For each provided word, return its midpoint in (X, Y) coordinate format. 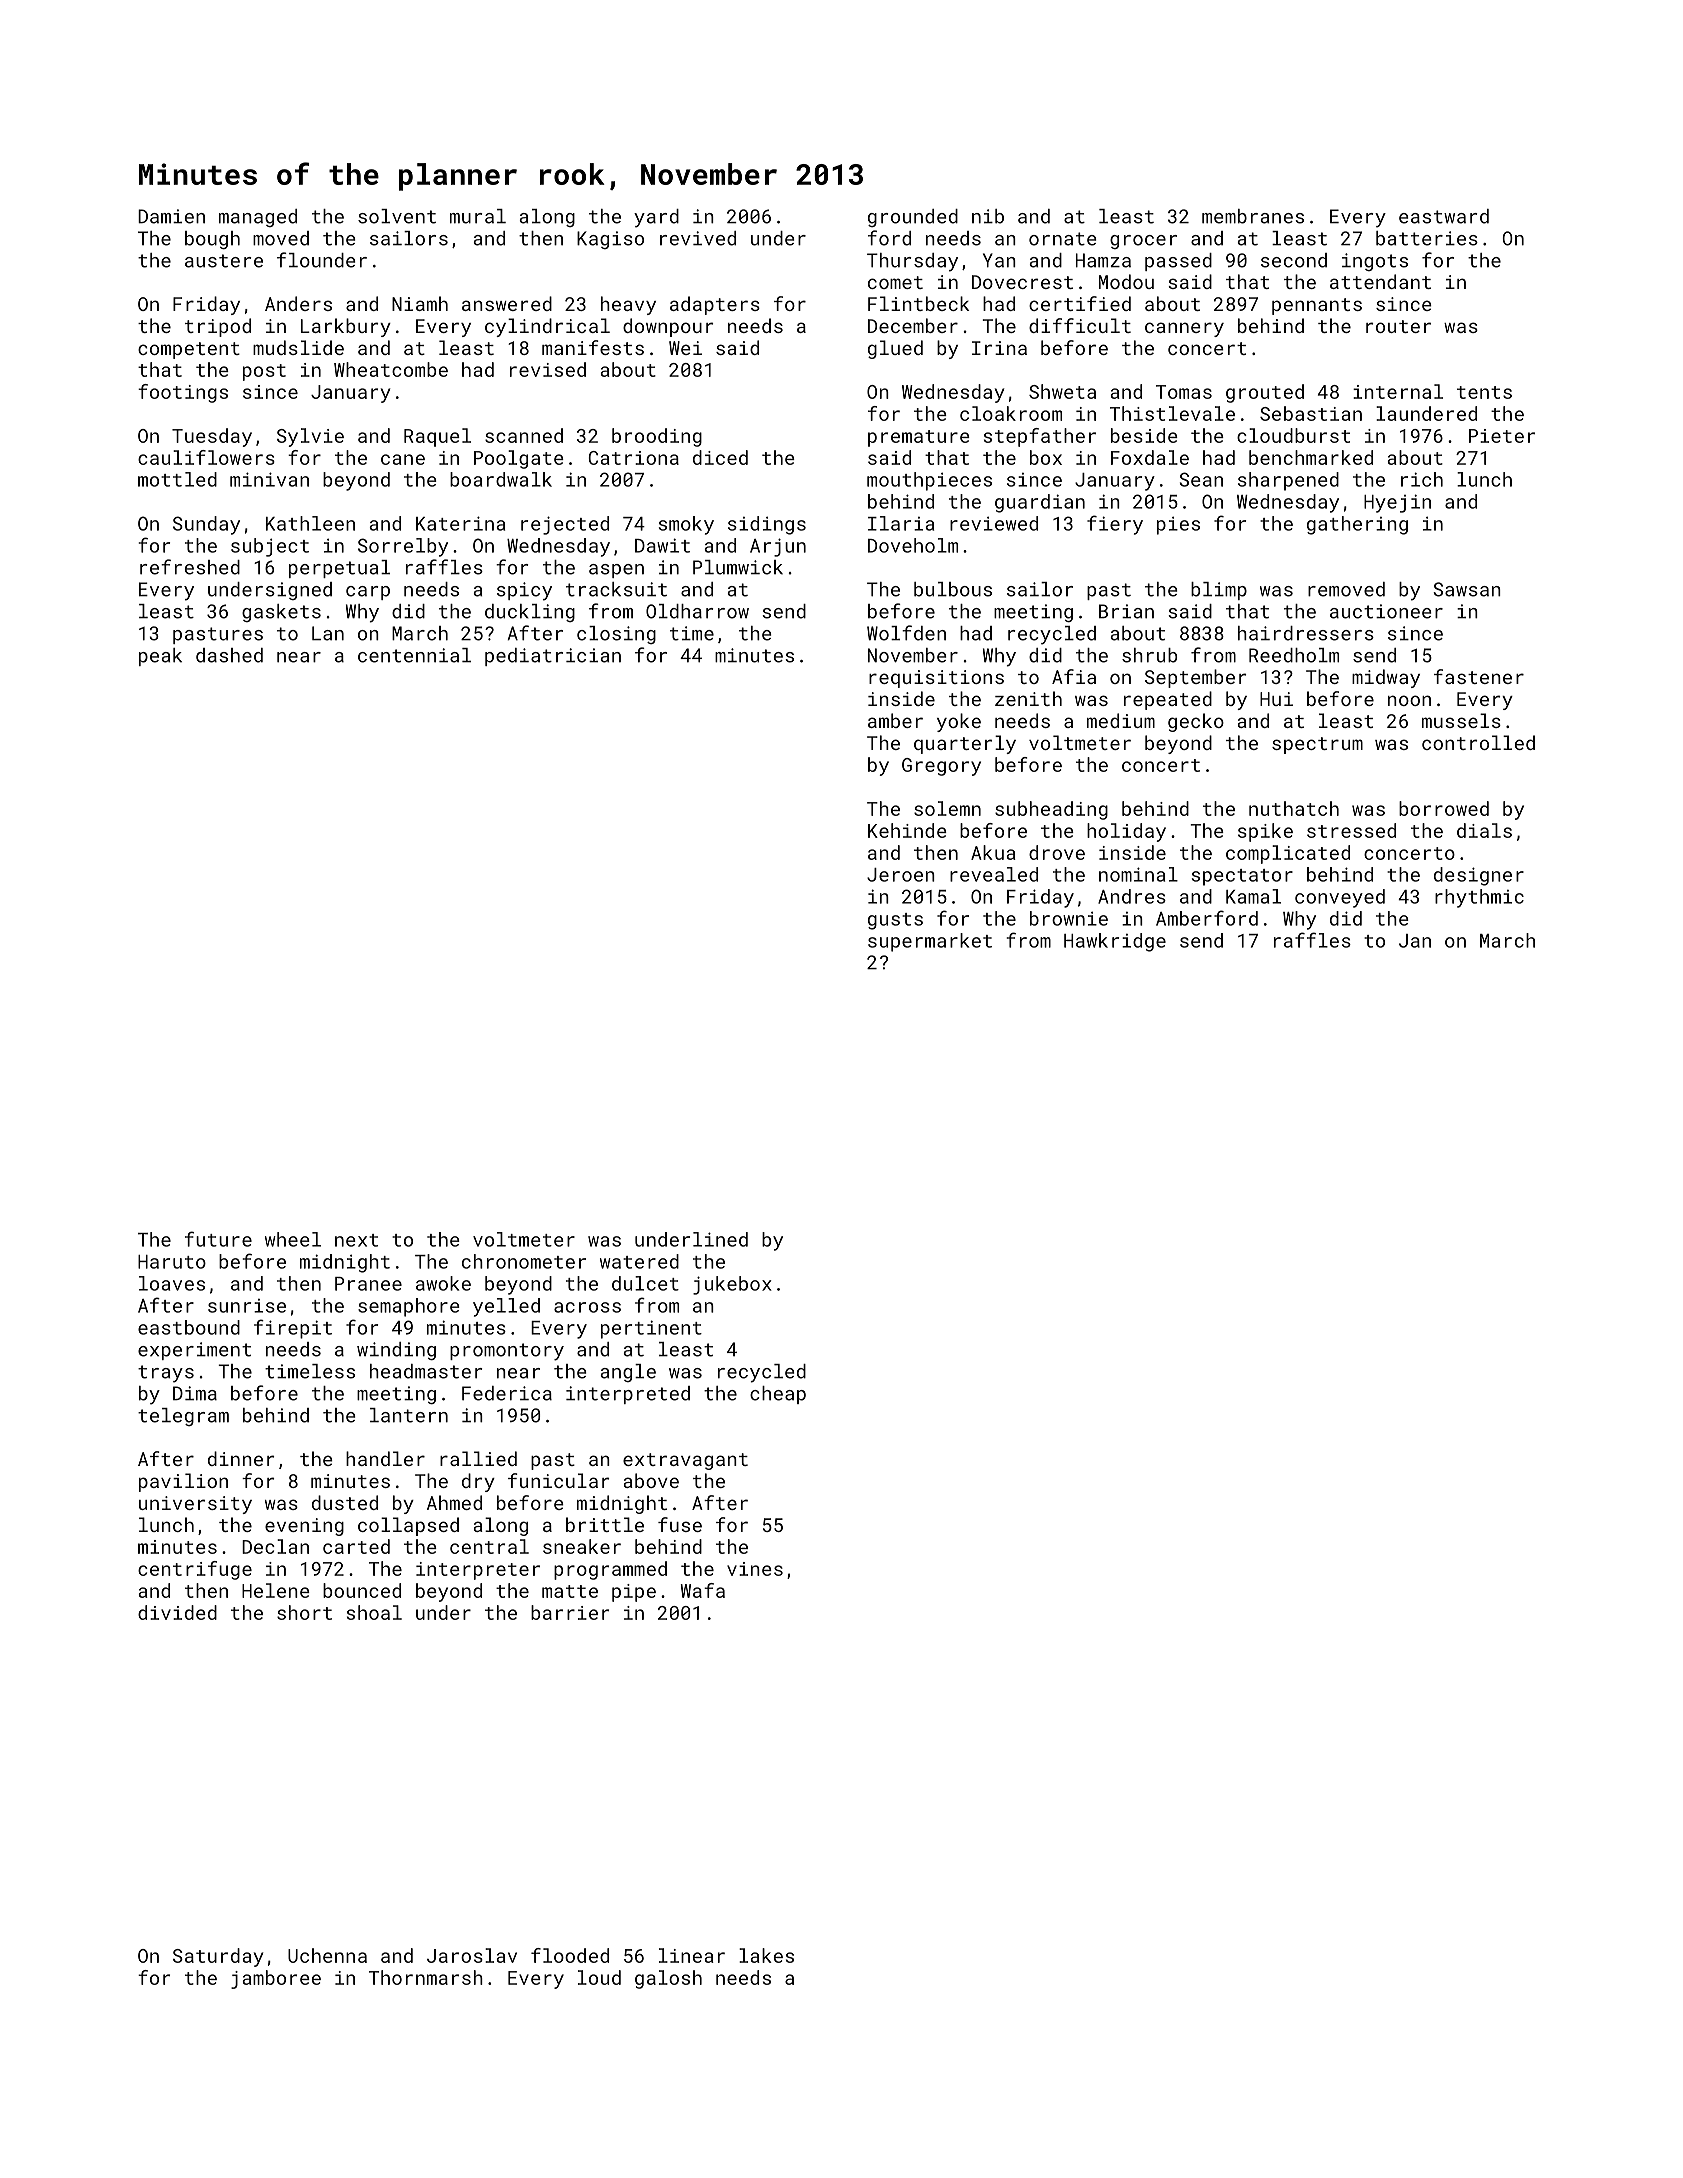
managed (258, 218)
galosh (668, 1979)
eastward (1444, 216)
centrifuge (195, 1570)
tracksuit (616, 589)
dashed (229, 655)
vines (755, 1569)
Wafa (703, 1590)
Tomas (1184, 392)
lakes (766, 1955)
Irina (999, 348)
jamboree (276, 1979)
